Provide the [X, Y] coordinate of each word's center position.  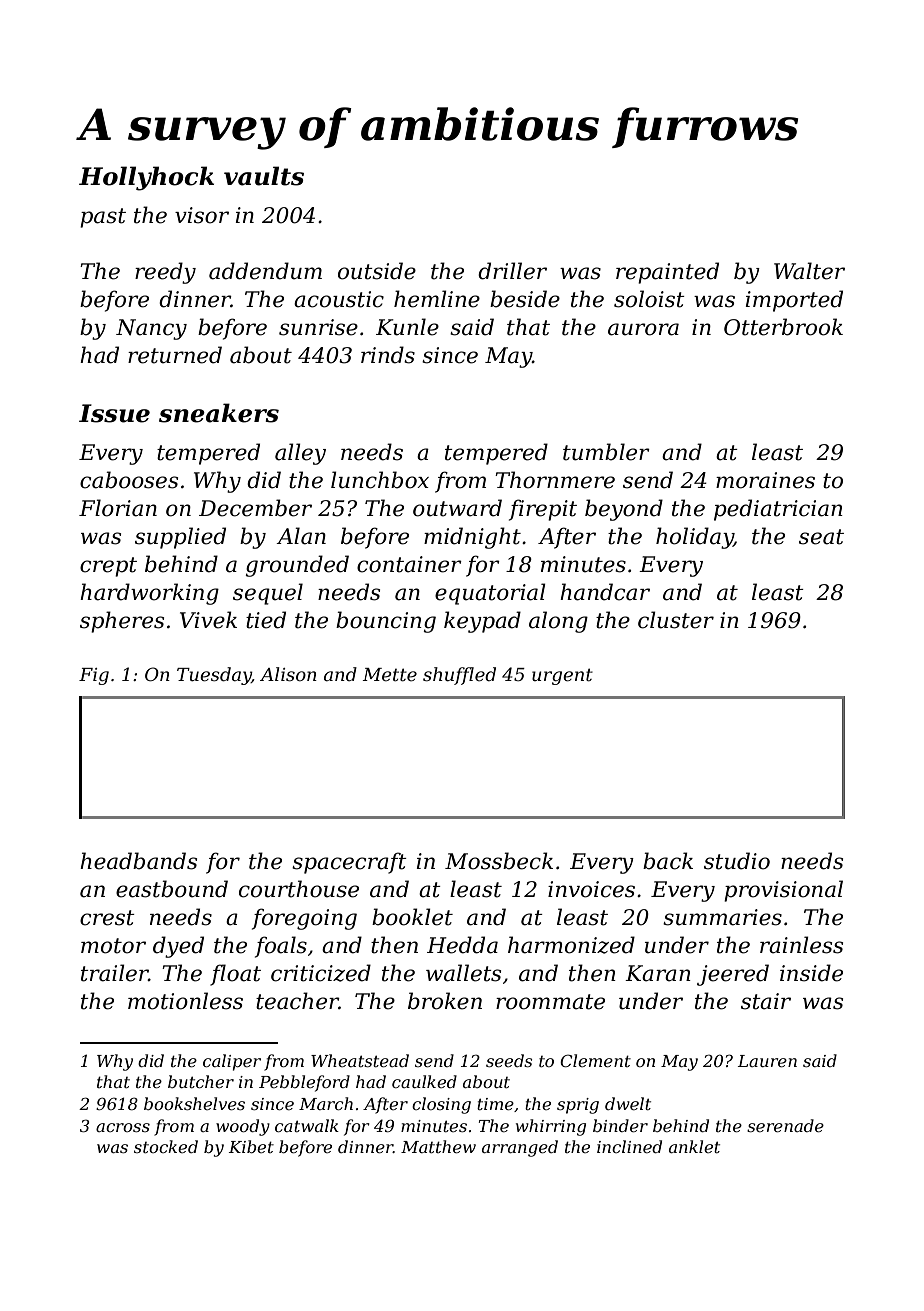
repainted [667, 273]
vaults [264, 176]
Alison [288, 674]
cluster [676, 620]
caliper [232, 1062]
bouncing [386, 622]
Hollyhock [146, 178]
